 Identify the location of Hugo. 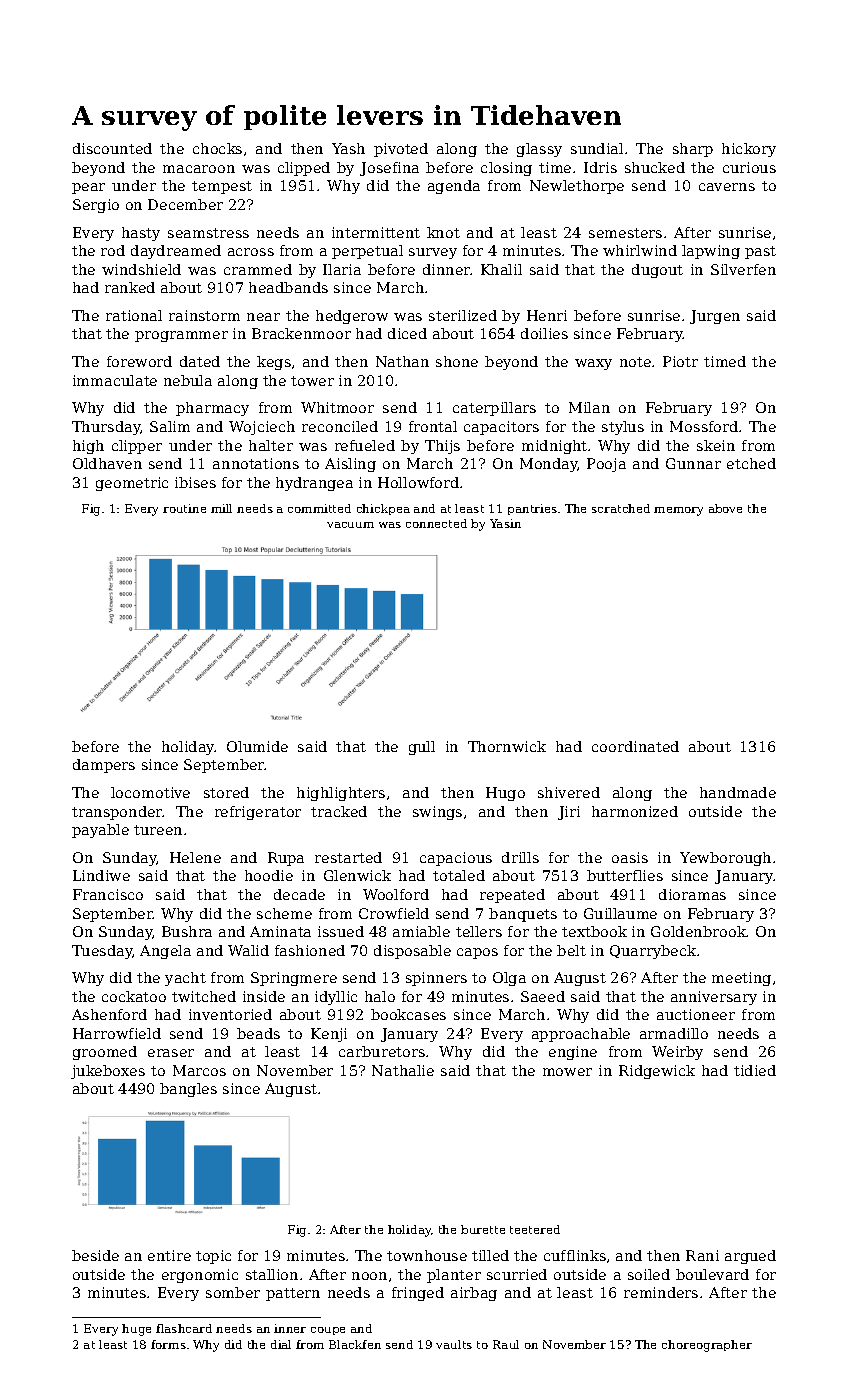
(505, 794).
